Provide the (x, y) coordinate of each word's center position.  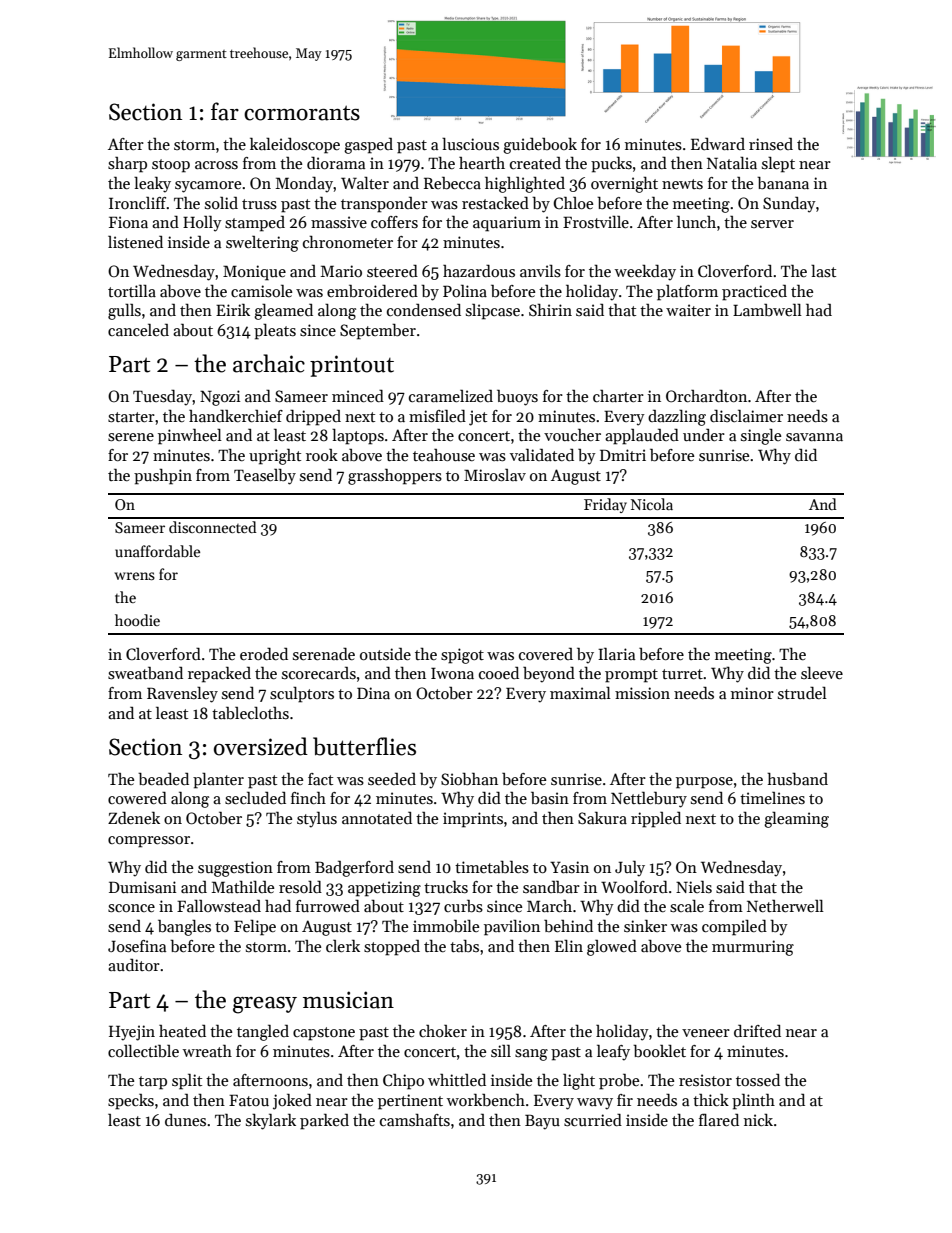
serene (131, 437)
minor (752, 693)
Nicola (652, 504)
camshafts (415, 1120)
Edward (718, 143)
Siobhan (469, 779)
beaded (163, 778)
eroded (264, 653)
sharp (127, 164)
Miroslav (495, 475)
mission (642, 693)
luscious (470, 144)
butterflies (364, 746)
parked (324, 1122)
